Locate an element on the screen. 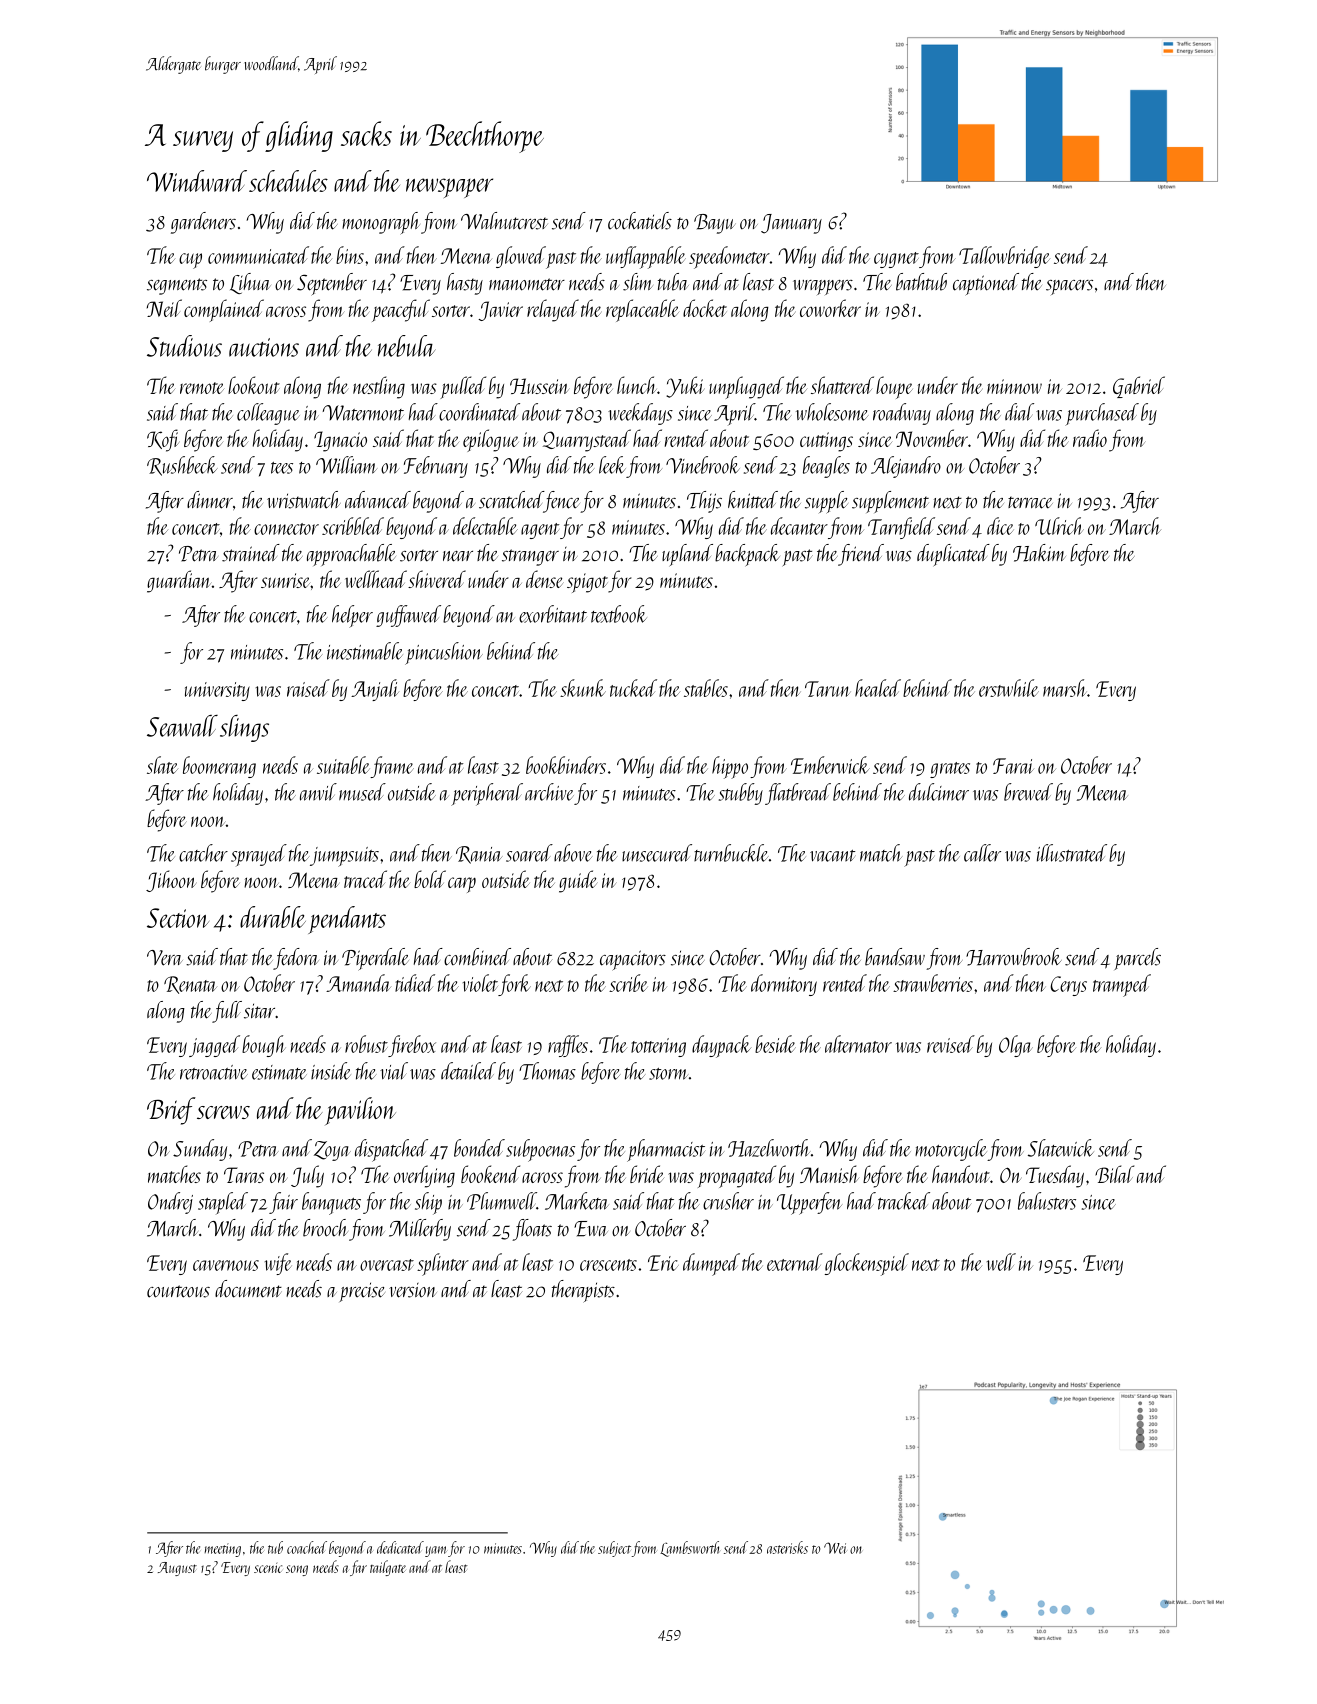 The height and width of the screenshot is (1704, 1317). scenic is located at coordinates (268, 1568).
